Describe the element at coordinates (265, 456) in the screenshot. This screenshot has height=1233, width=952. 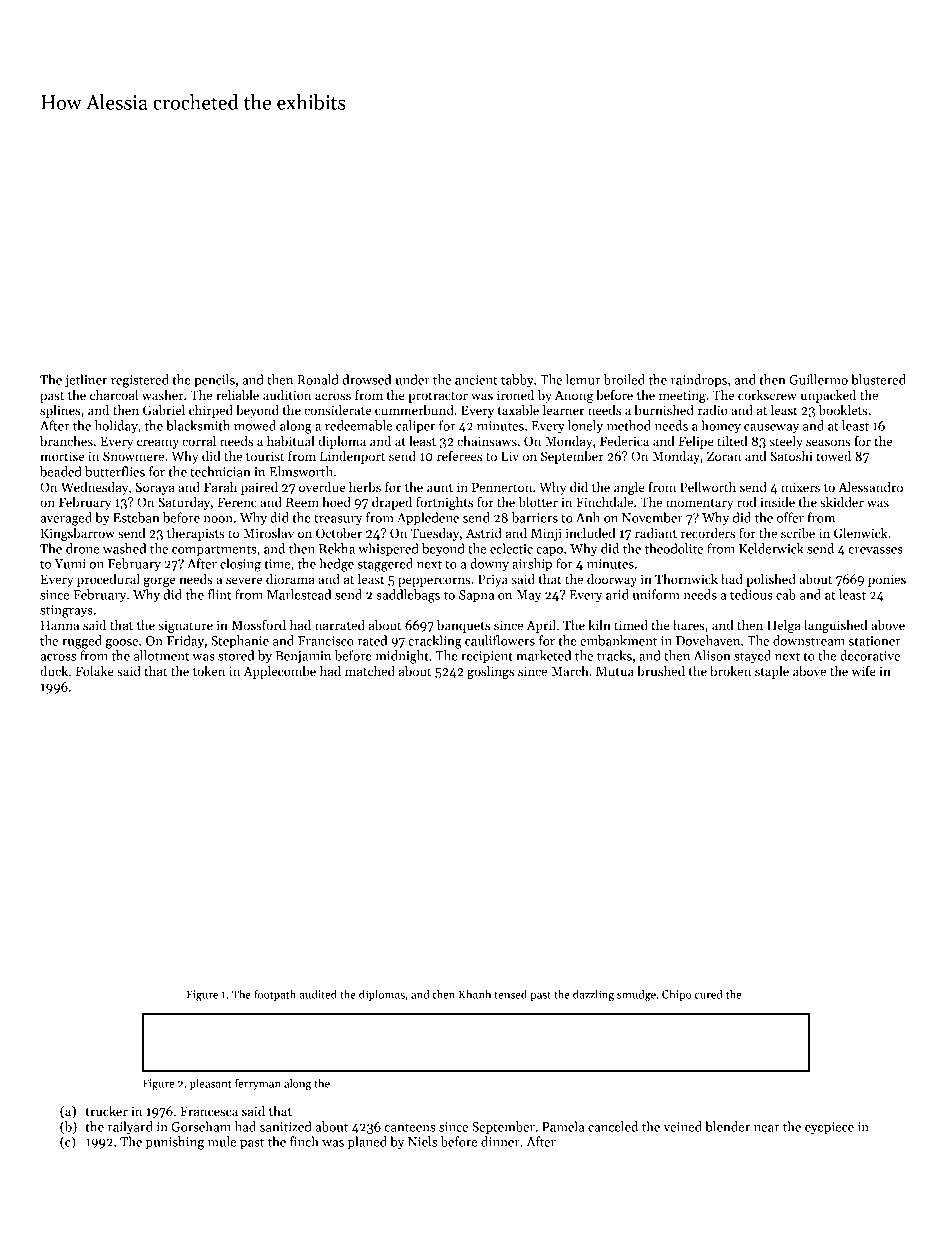
I see `tourist` at that location.
